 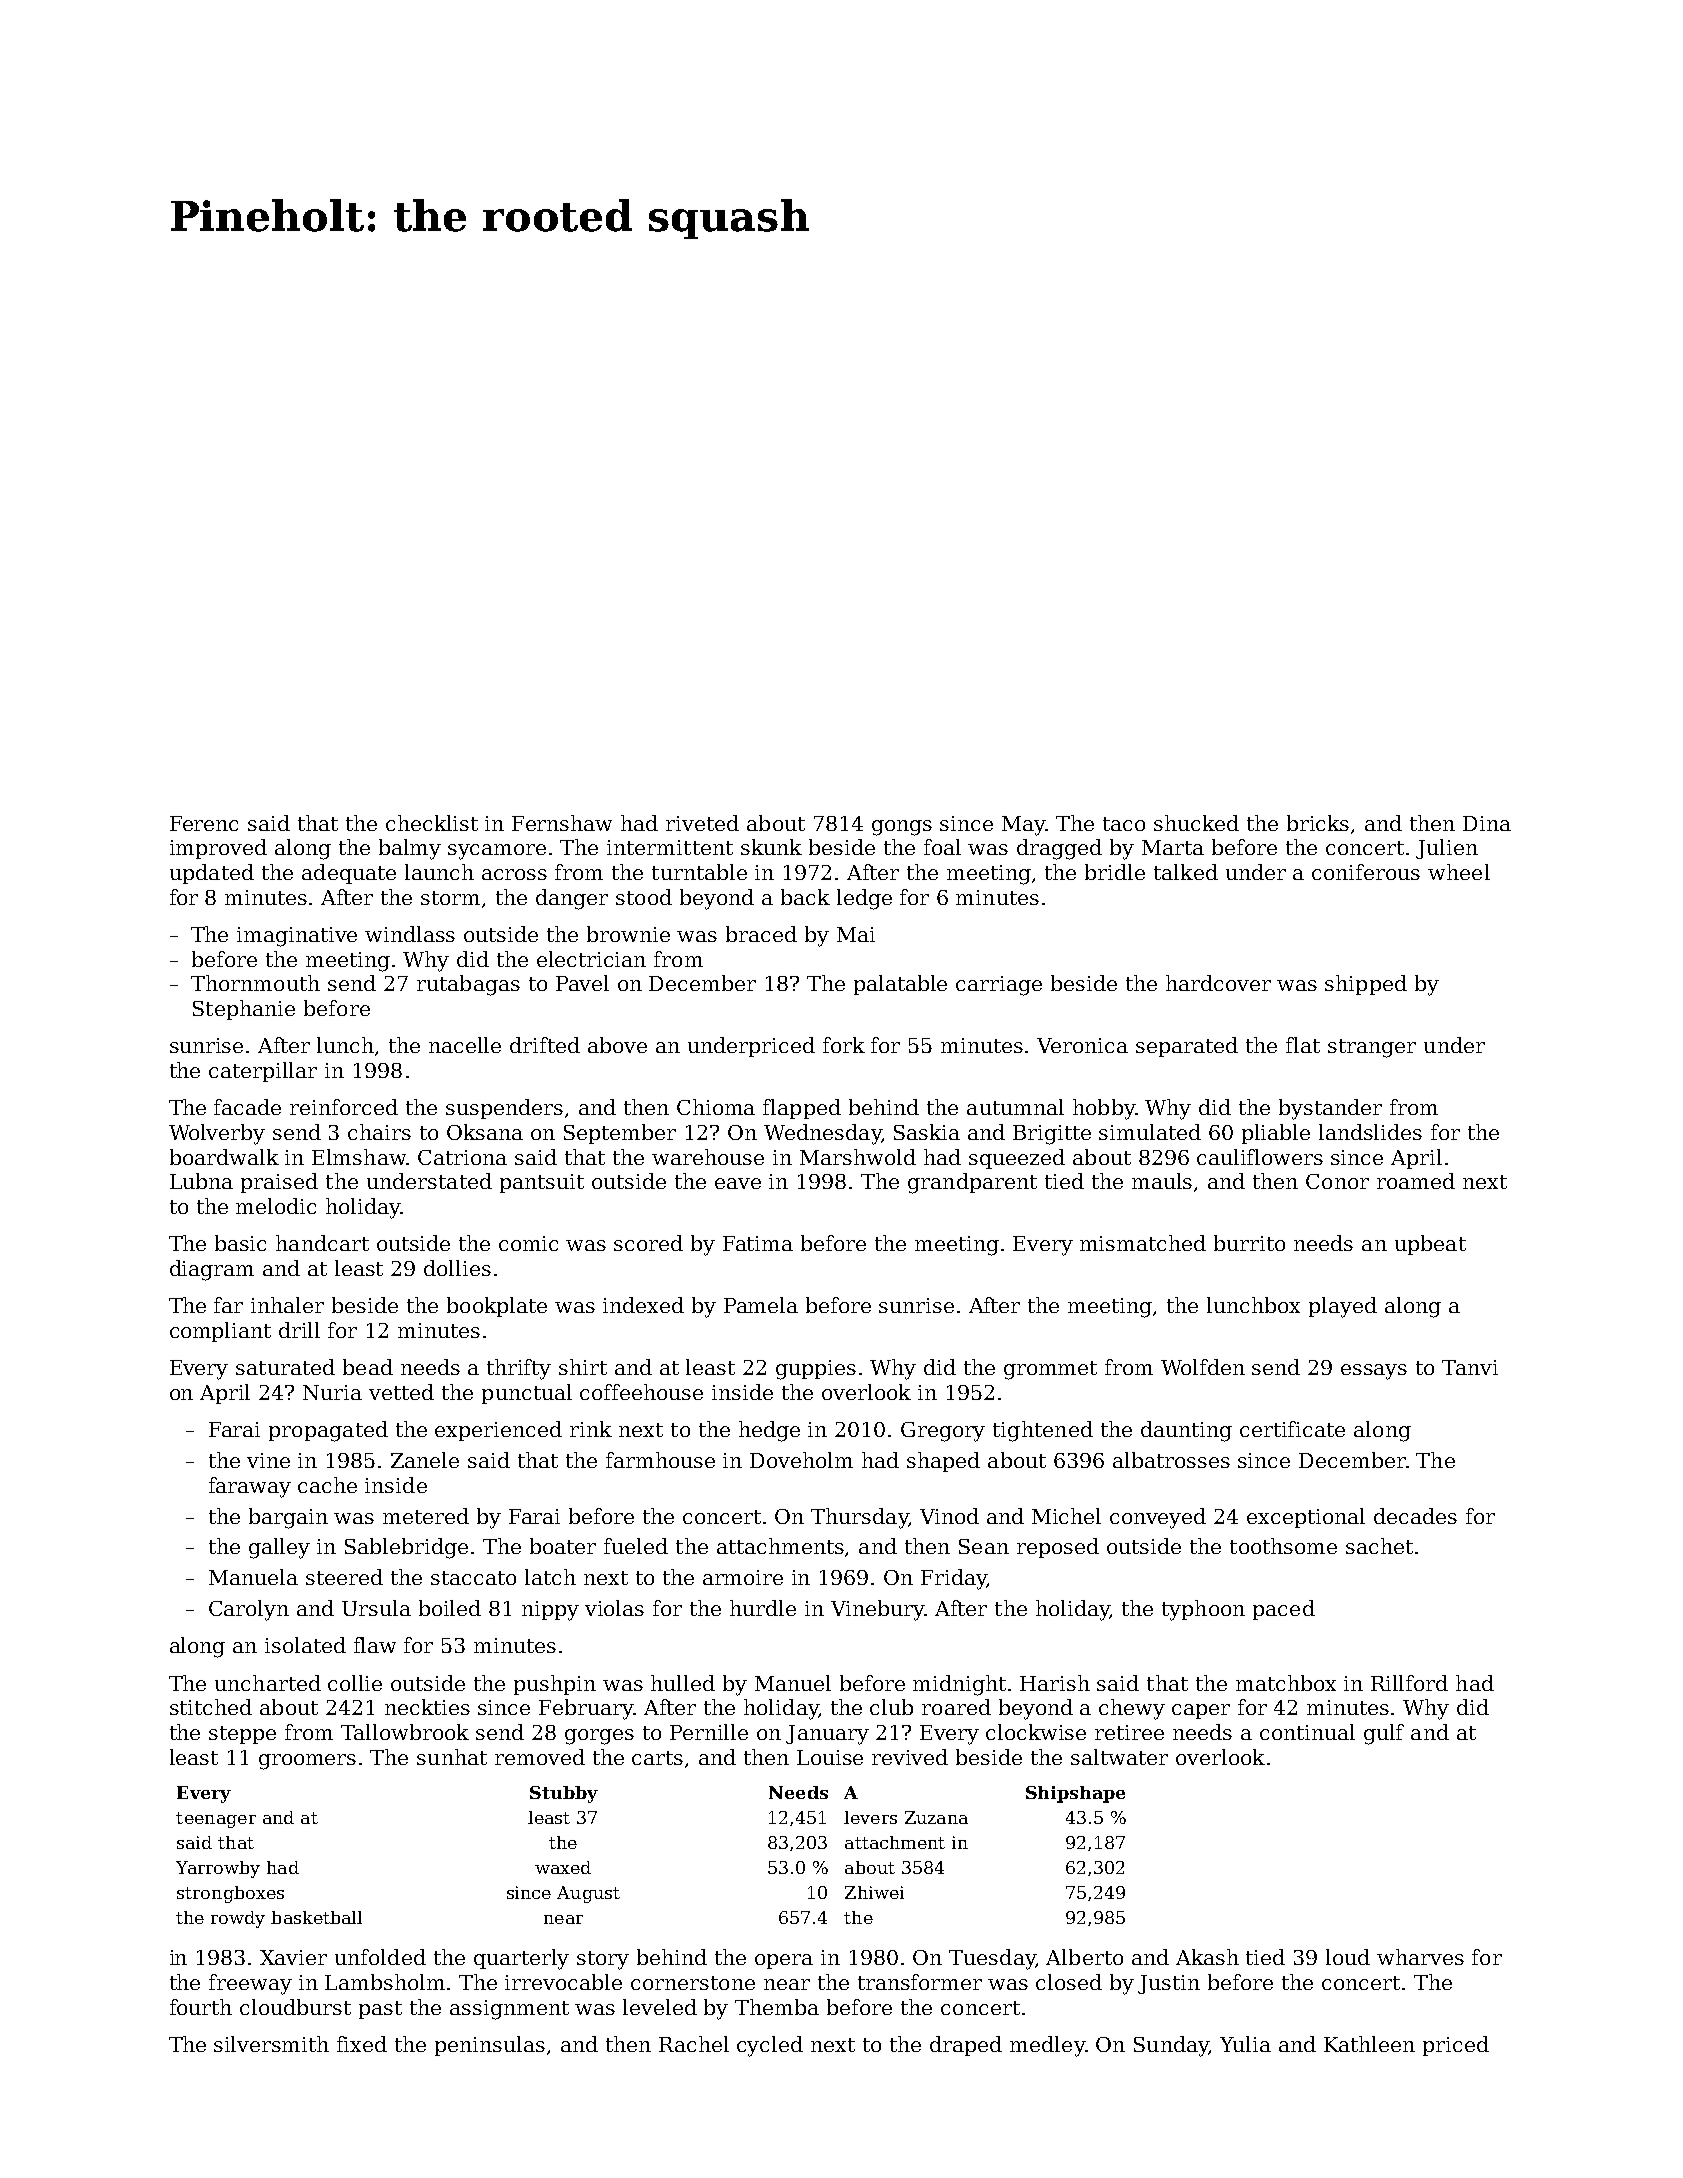 I want to click on bookplate, so click(x=497, y=1307).
